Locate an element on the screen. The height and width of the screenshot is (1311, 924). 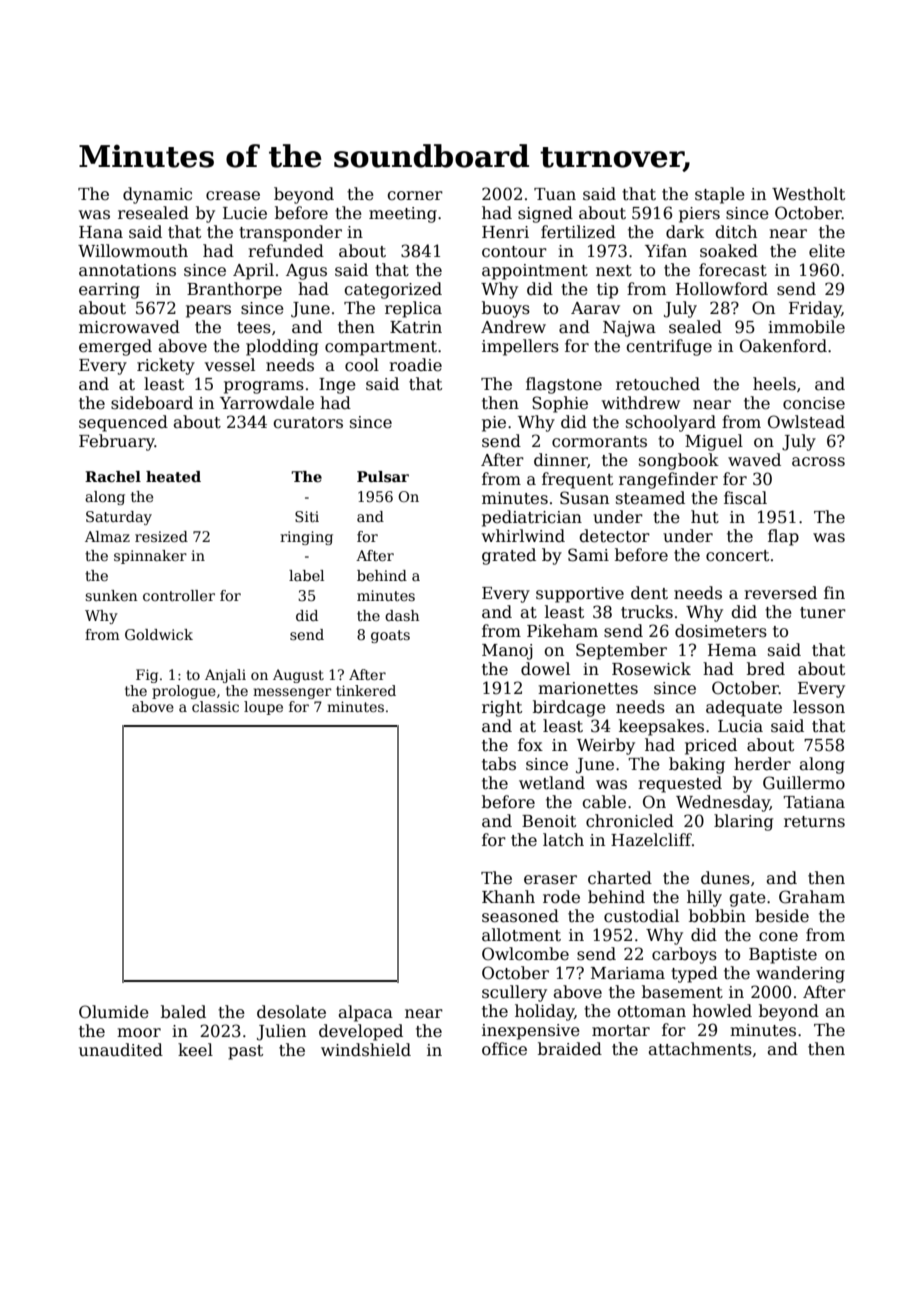
rickety is located at coordinates (166, 366).
